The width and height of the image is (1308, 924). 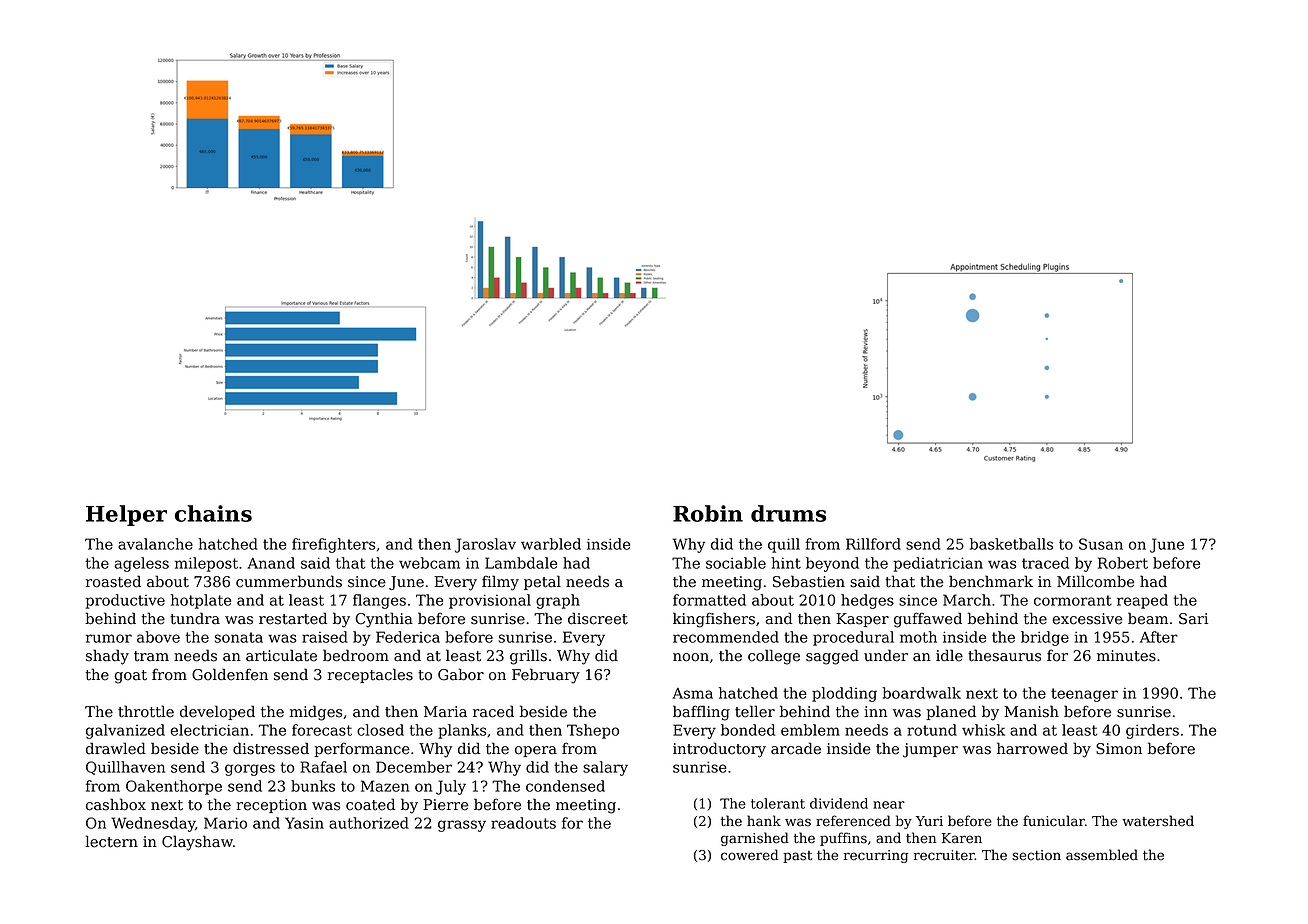 I want to click on Anand, so click(x=271, y=563).
